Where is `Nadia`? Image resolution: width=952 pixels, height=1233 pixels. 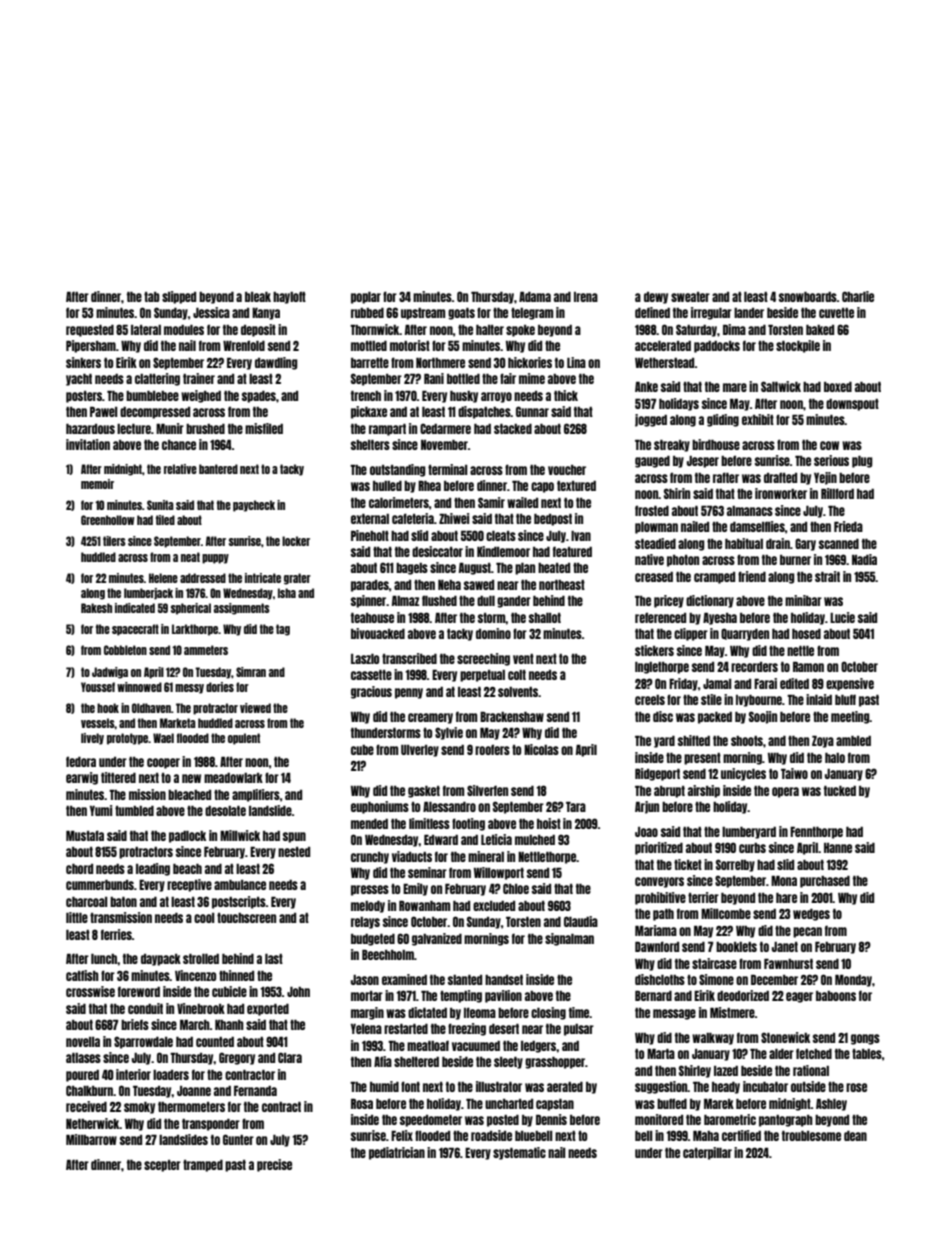 Nadia is located at coordinates (864, 559).
